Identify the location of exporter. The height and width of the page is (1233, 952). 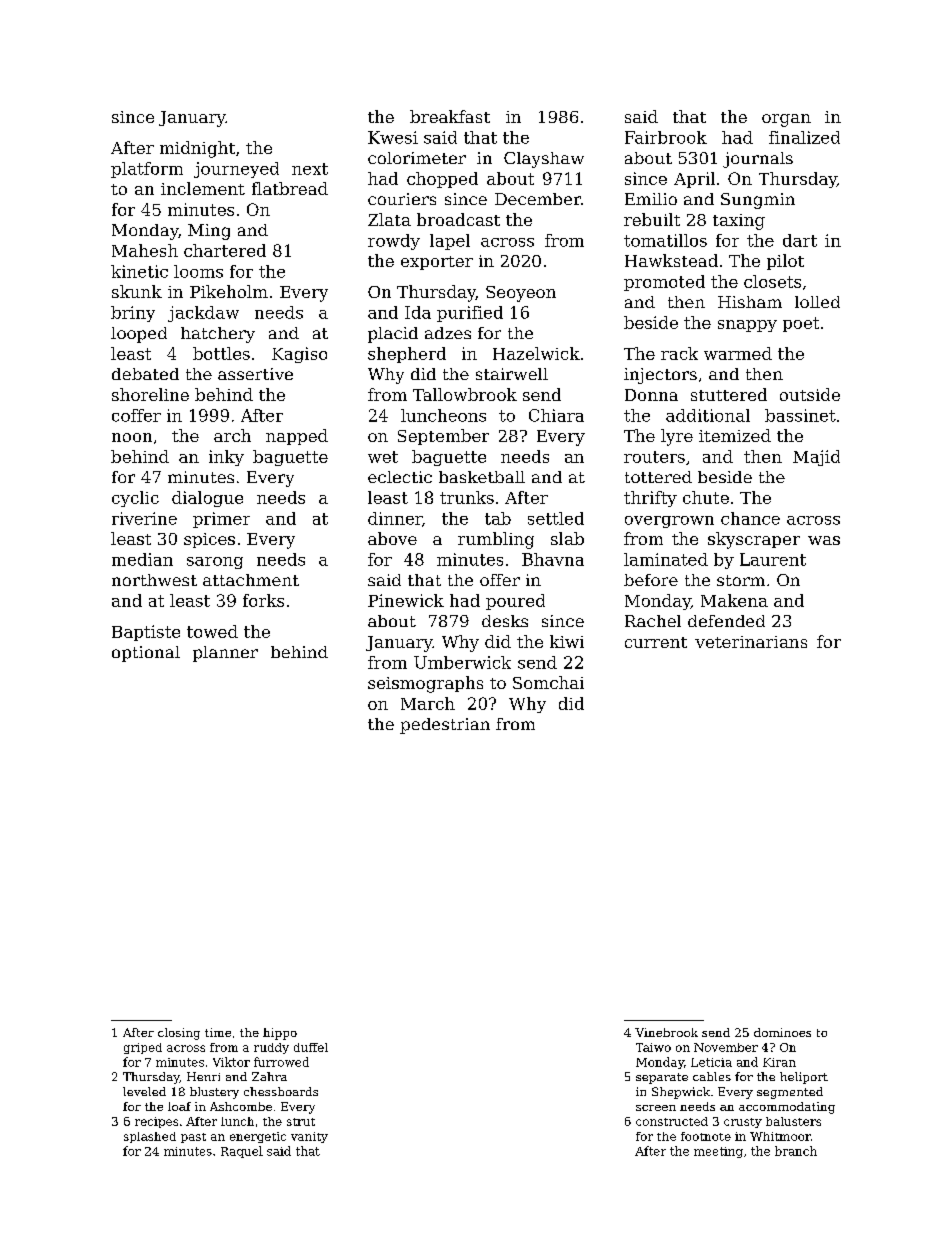
(437, 263).
